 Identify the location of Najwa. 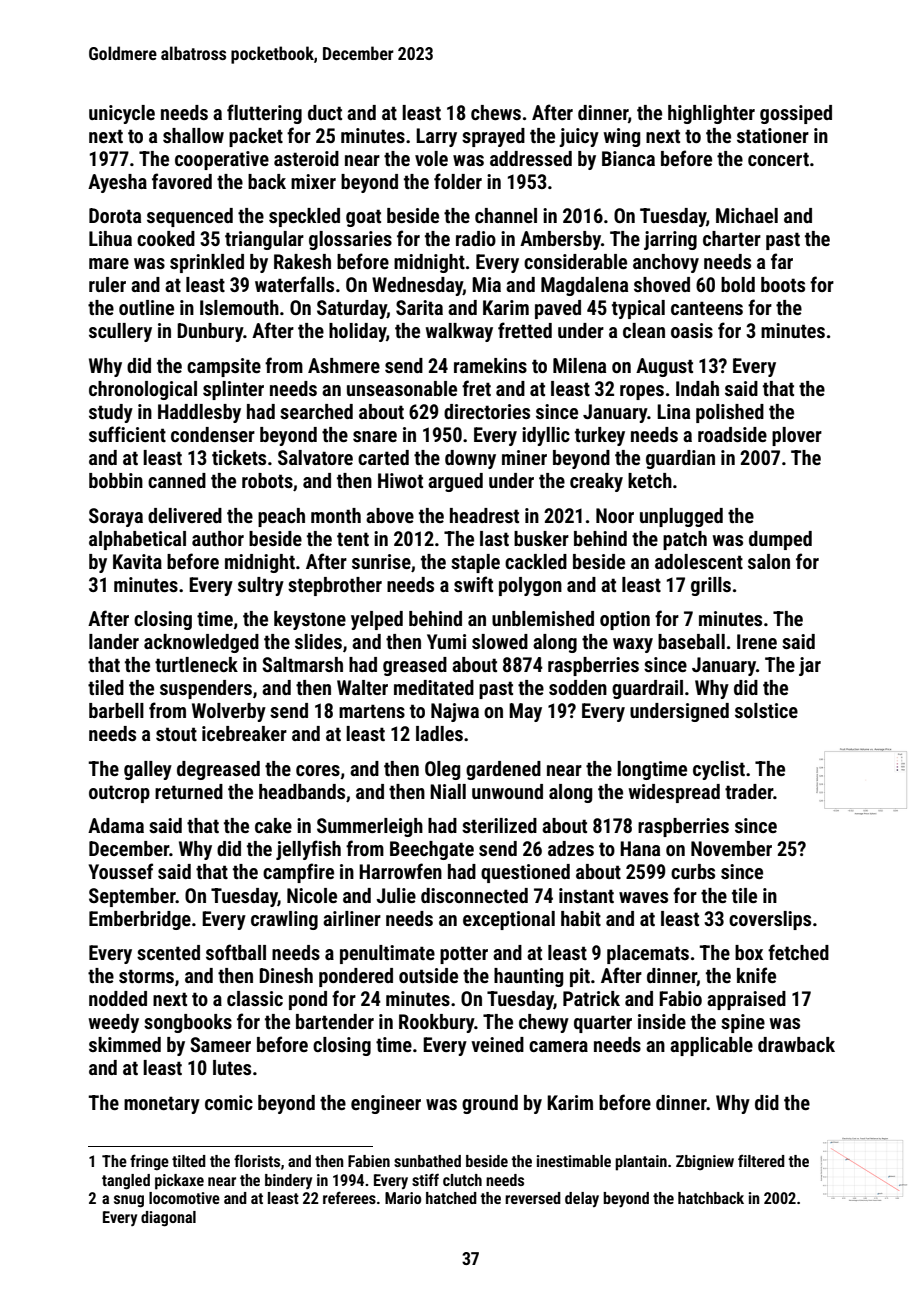
(455, 712).
